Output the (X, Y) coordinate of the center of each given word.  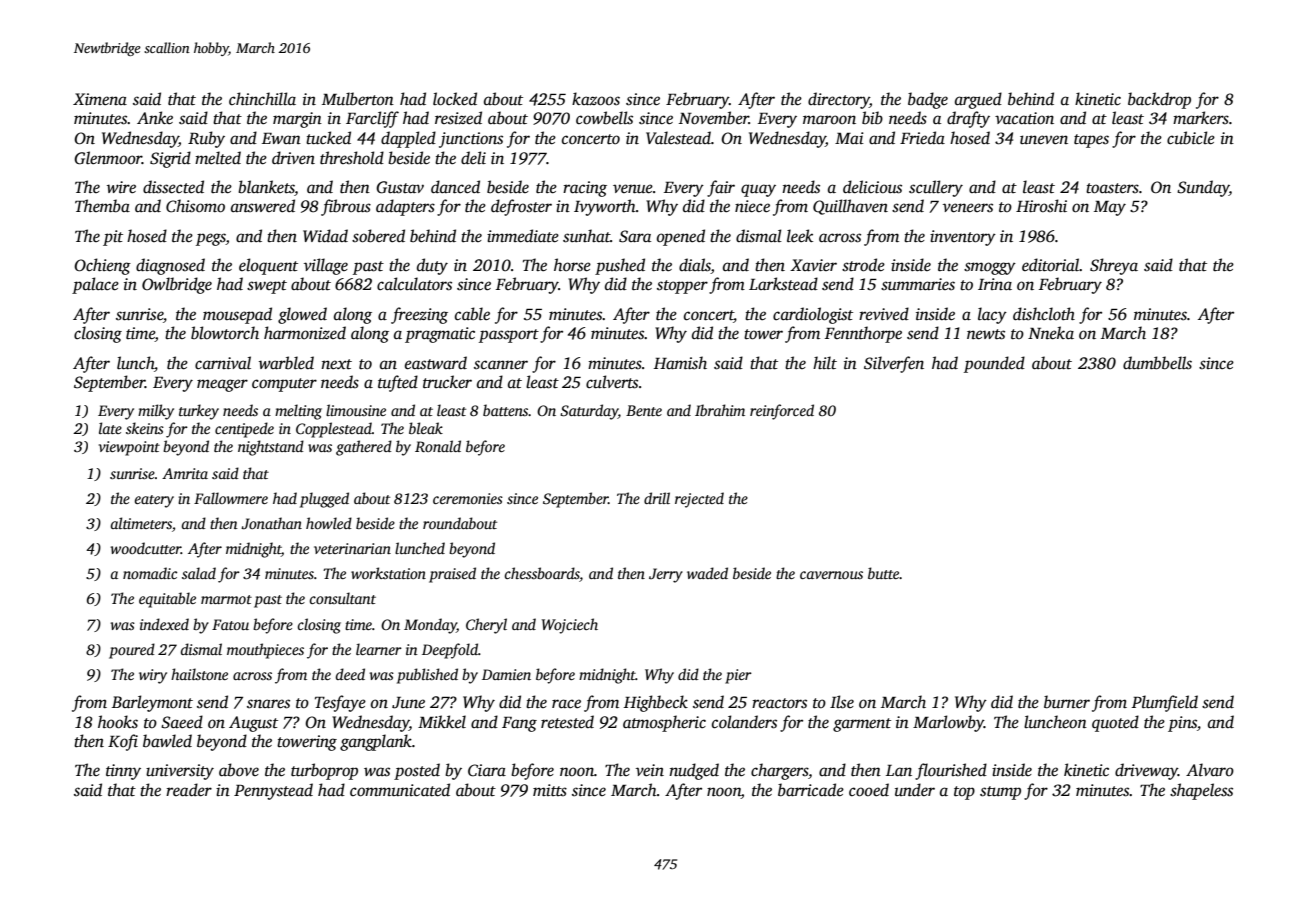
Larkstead (783, 284)
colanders (744, 722)
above (239, 770)
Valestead (678, 138)
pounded (994, 364)
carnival (223, 362)
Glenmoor (108, 158)
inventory (963, 238)
